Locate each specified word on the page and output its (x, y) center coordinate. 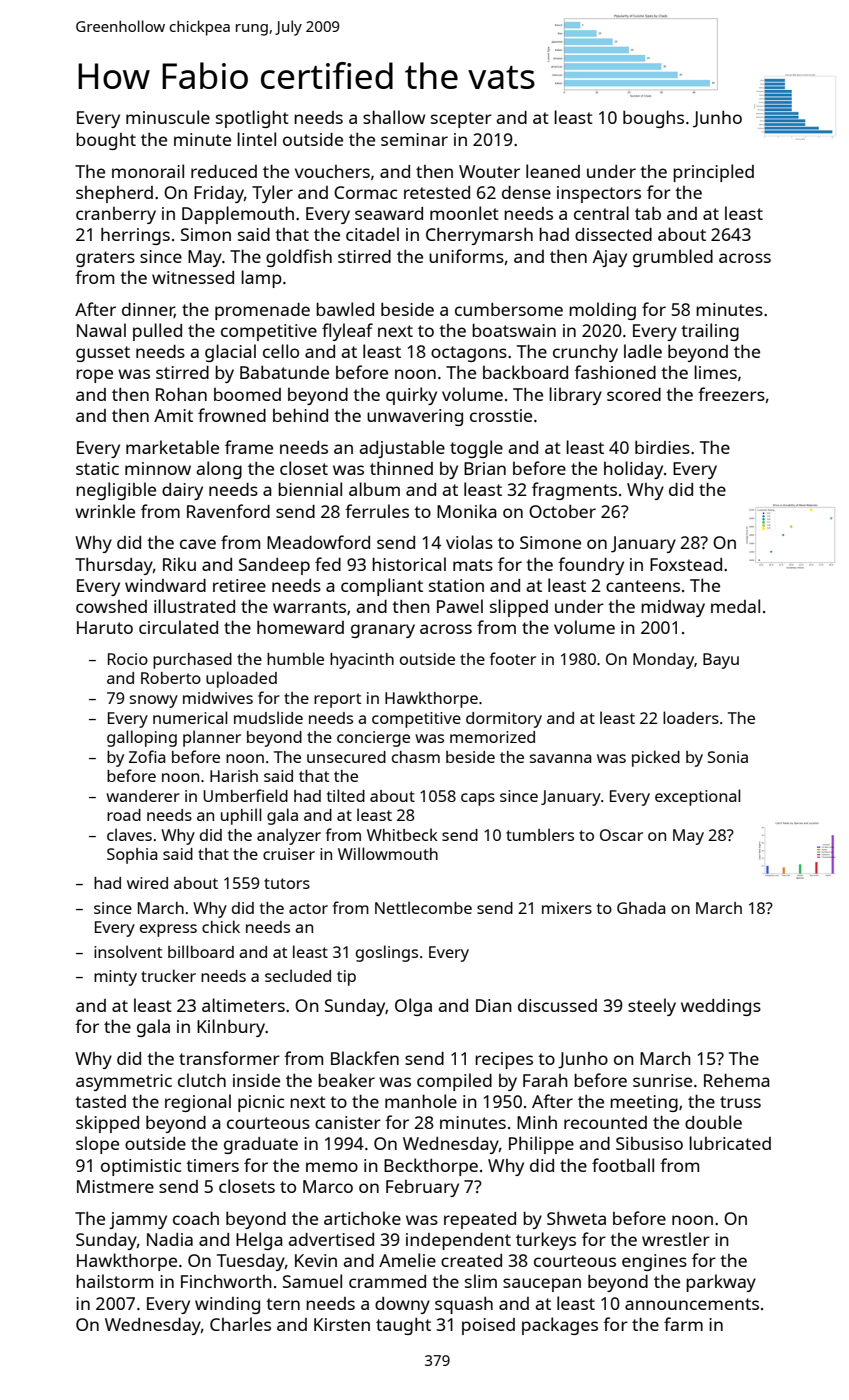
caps (478, 799)
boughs (653, 119)
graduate (261, 1145)
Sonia (728, 757)
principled (713, 173)
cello (281, 351)
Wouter (489, 171)
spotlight (252, 119)
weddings (721, 1007)
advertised (331, 1239)
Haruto (105, 627)
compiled (454, 1082)
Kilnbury (231, 1028)
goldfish (299, 258)
